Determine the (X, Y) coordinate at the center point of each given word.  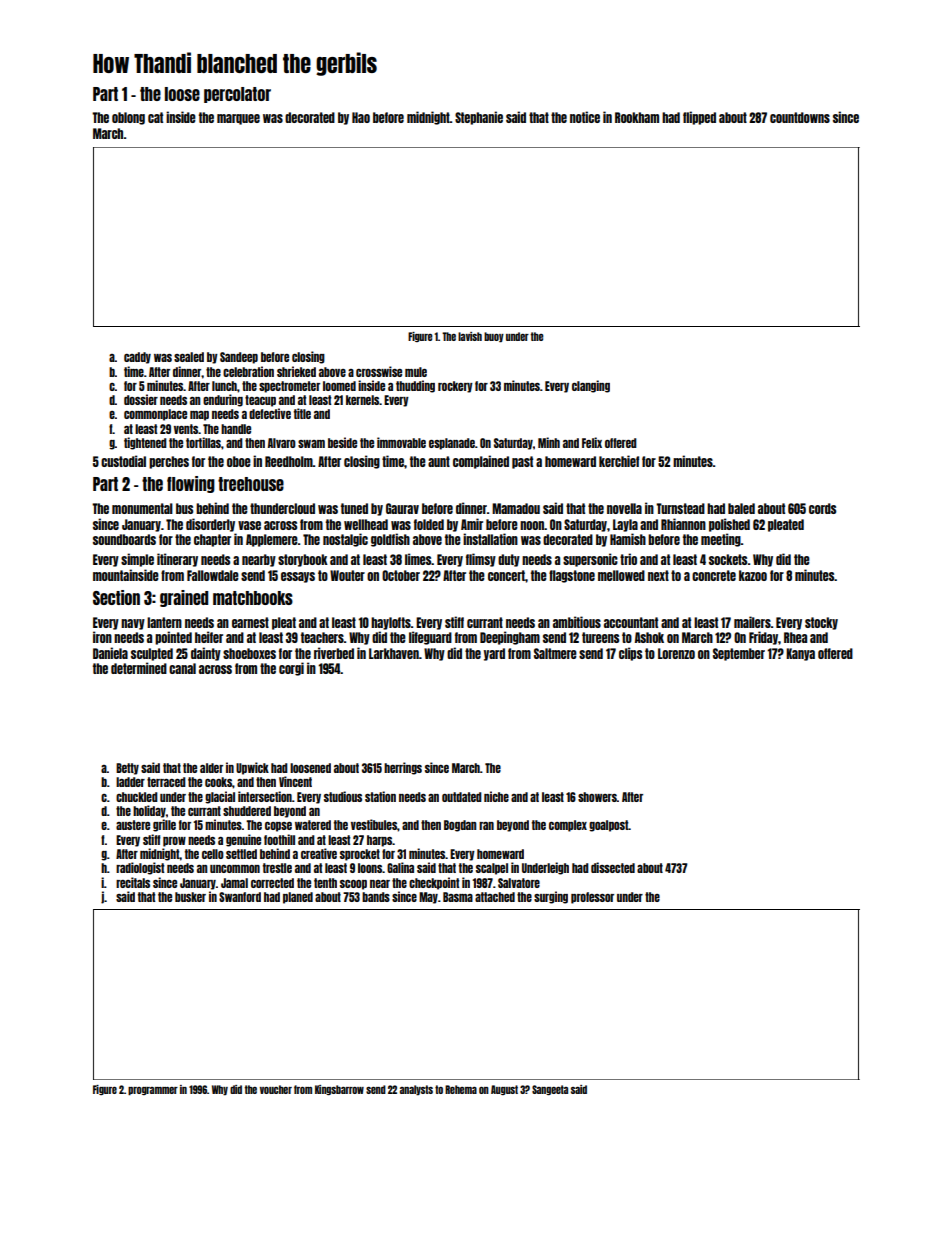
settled (241, 854)
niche (496, 796)
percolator (237, 95)
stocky (821, 623)
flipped (699, 118)
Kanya (800, 654)
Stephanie (479, 118)
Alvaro (282, 443)
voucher (276, 1089)
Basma (458, 897)
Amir (472, 524)
